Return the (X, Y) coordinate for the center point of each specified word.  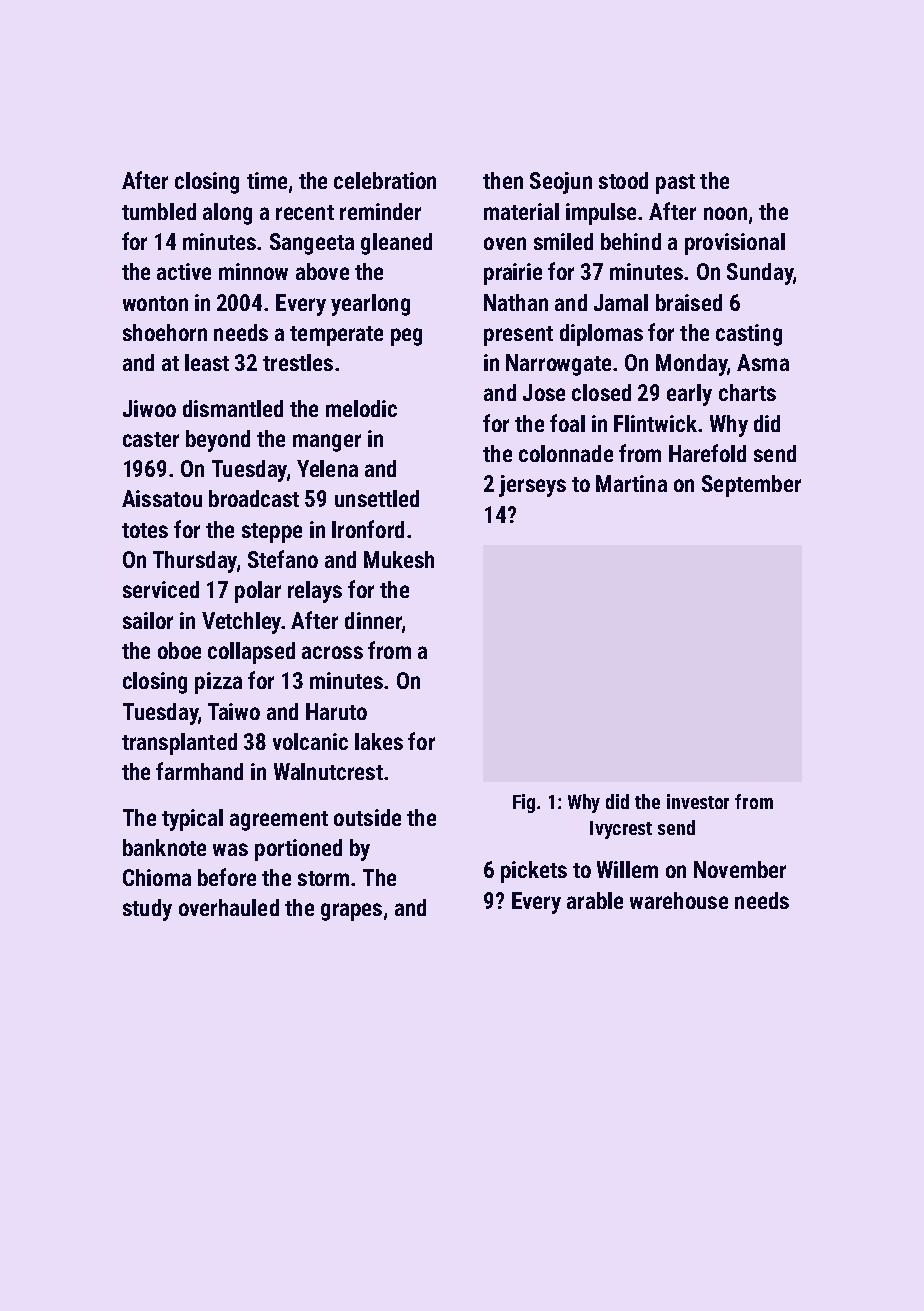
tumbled (159, 211)
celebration (385, 180)
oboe (179, 650)
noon (725, 213)
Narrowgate (558, 365)
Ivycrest (621, 830)
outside (367, 817)
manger (327, 443)
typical (192, 820)
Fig (524, 803)
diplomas (601, 335)
